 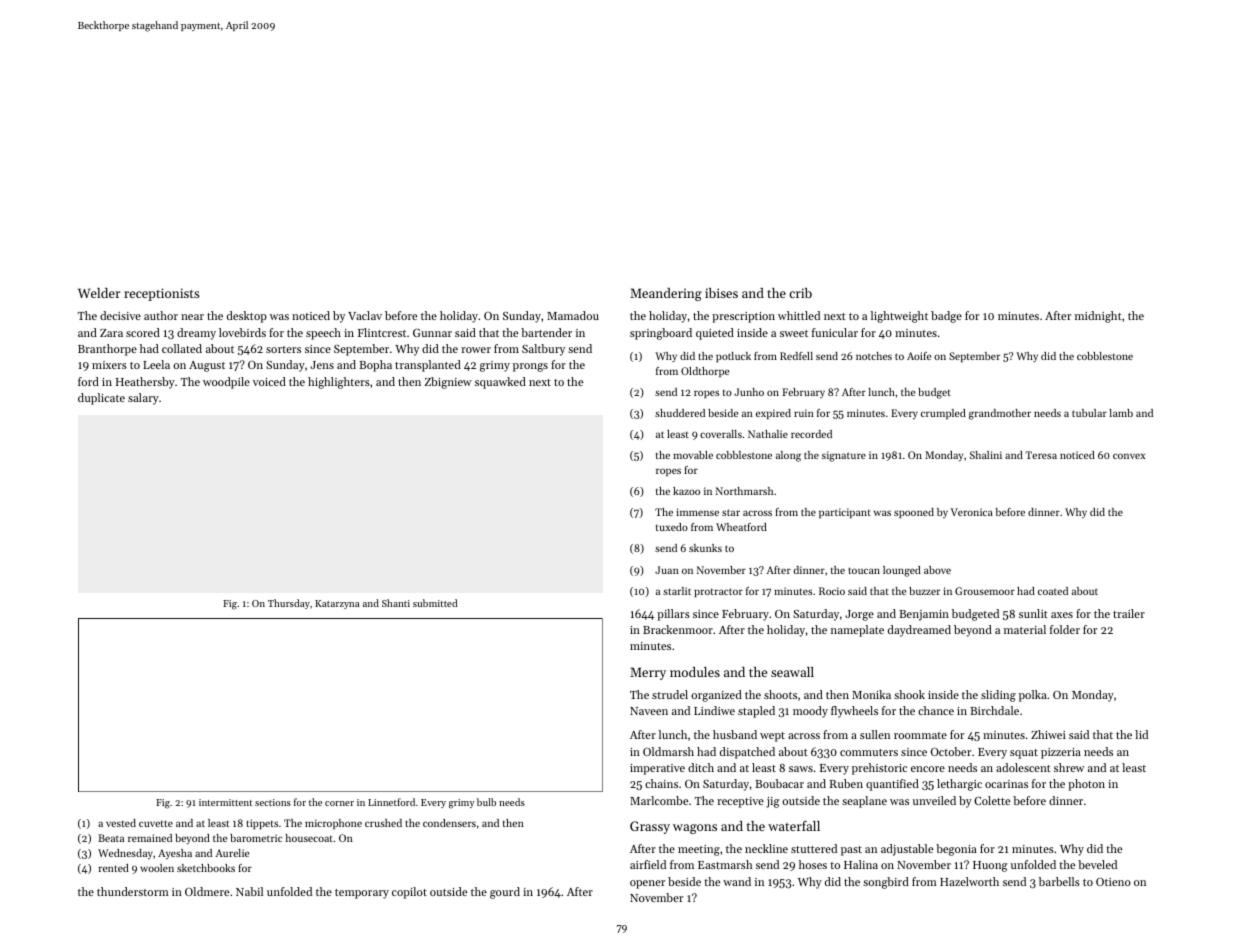 I want to click on collated, so click(x=182, y=348).
